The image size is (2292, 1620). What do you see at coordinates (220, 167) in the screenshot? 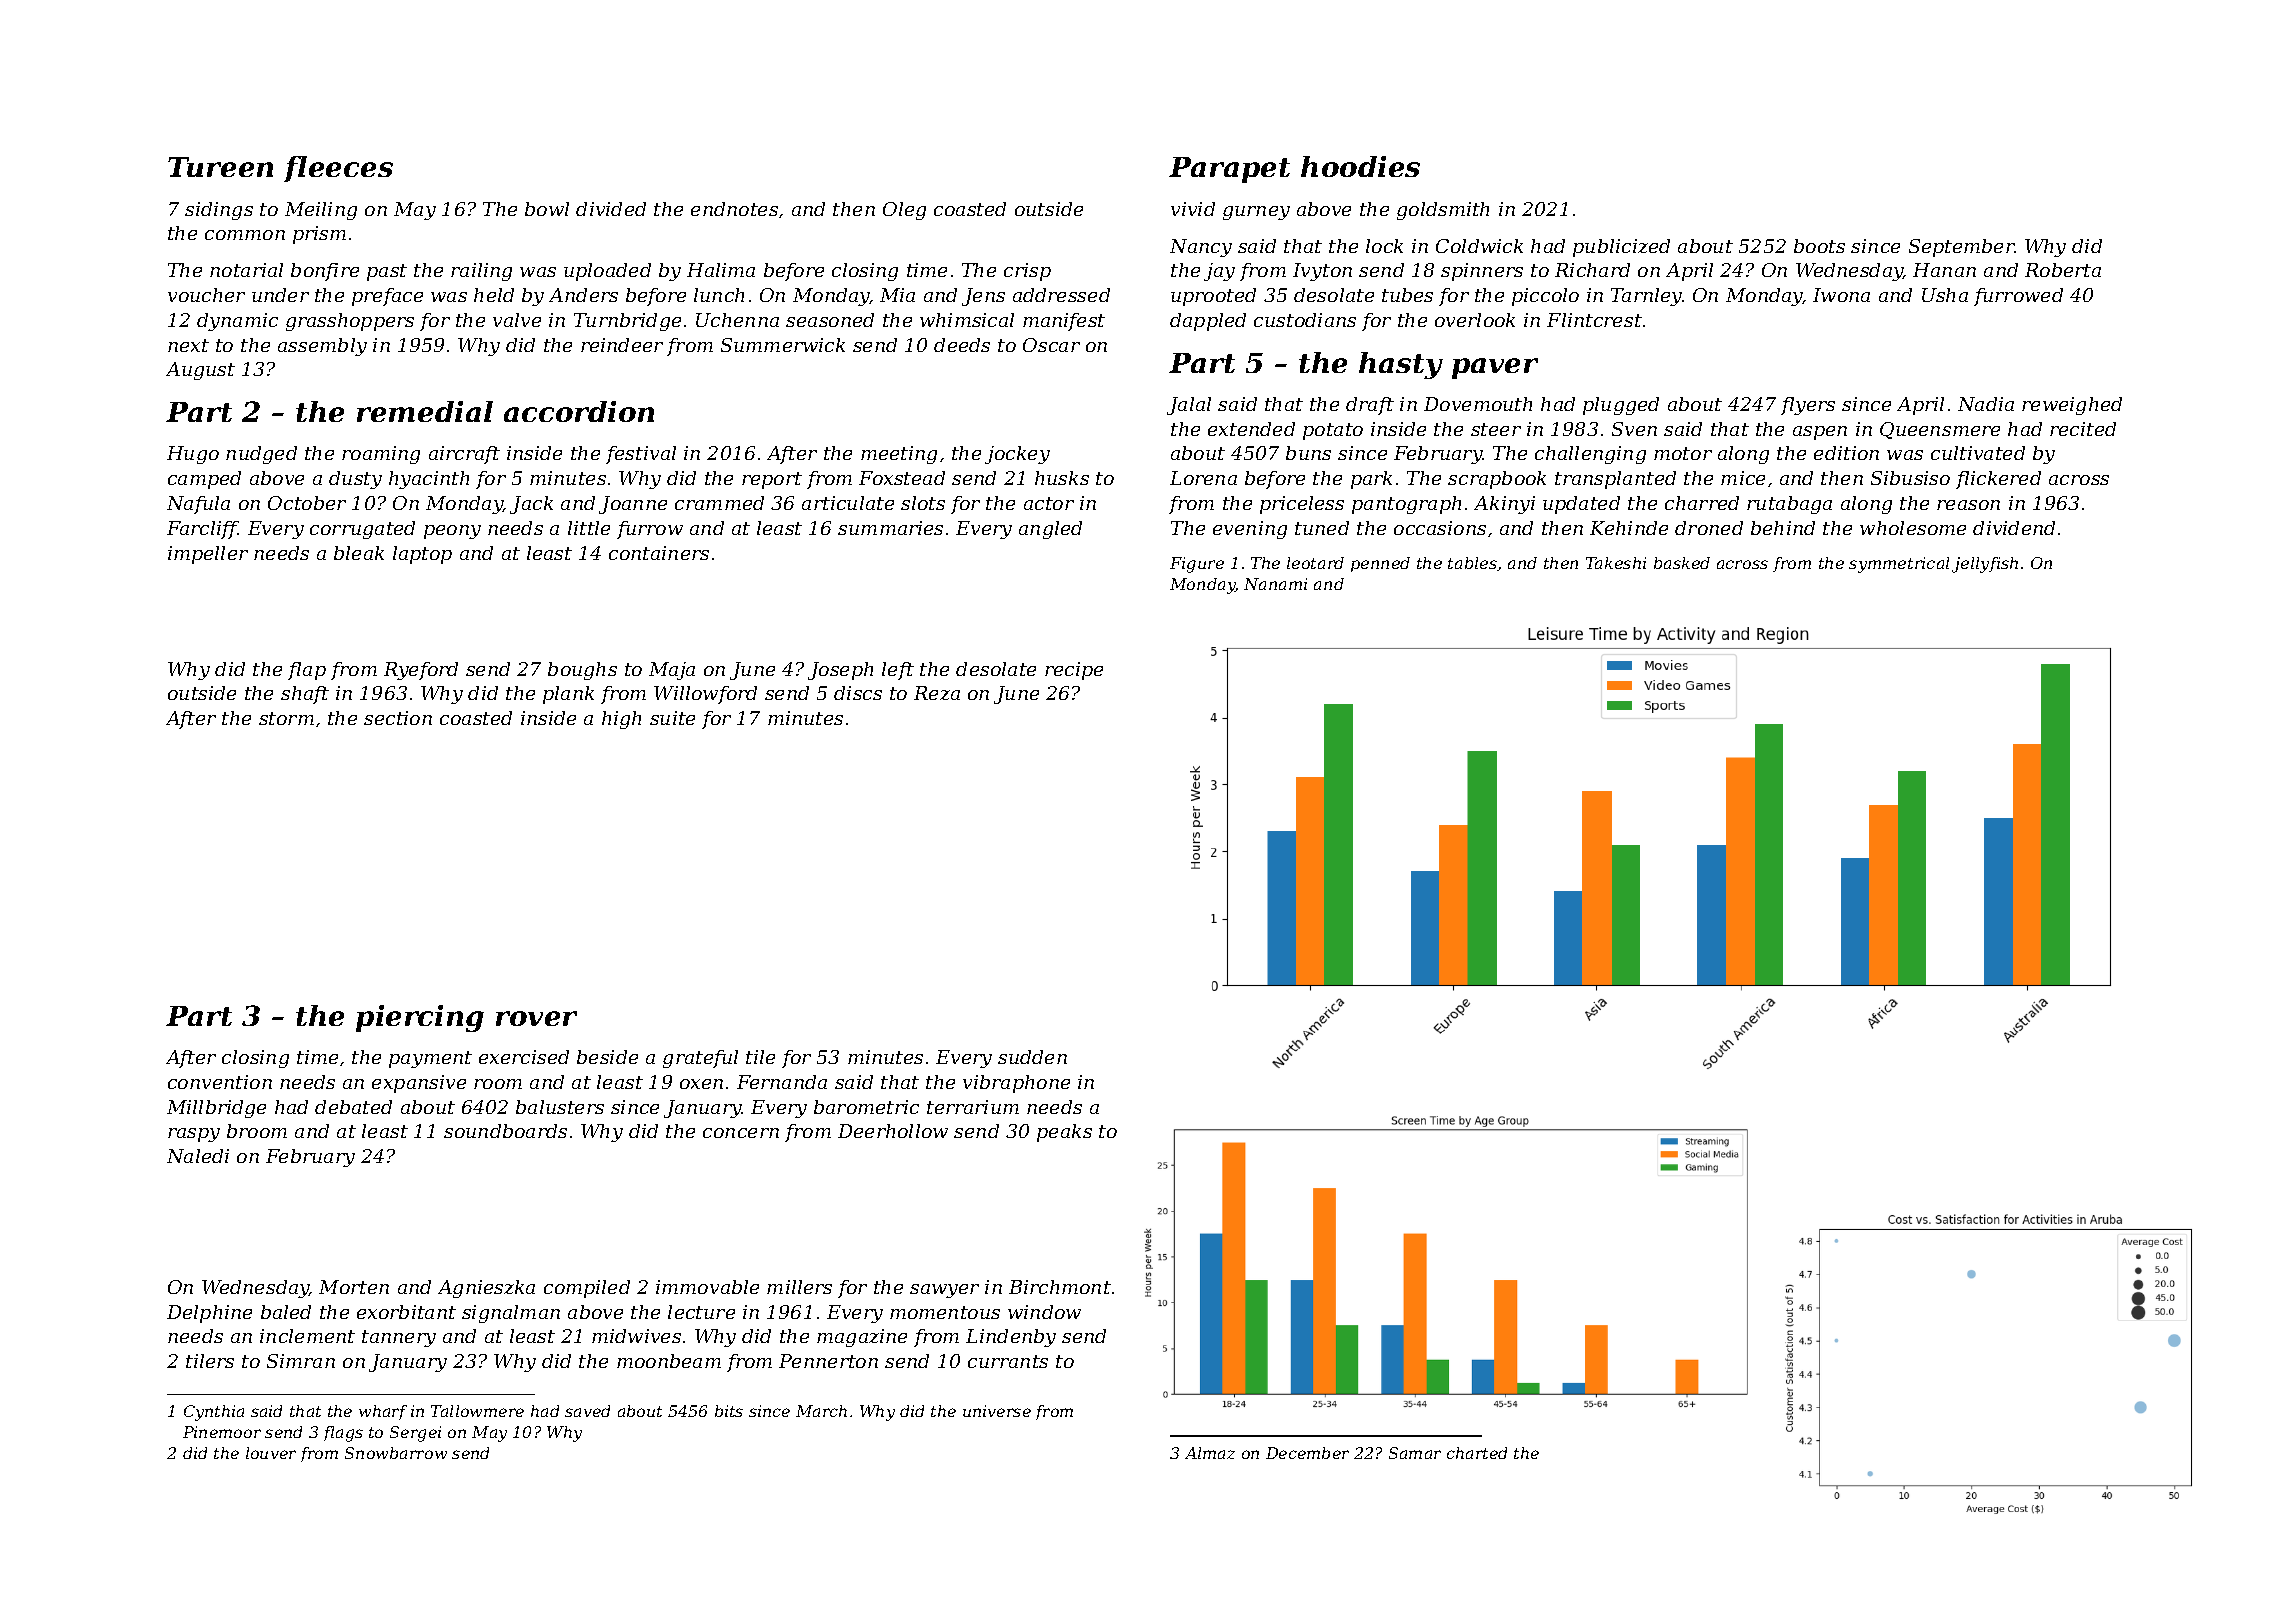
I see `Tureen` at bounding box center [220, 167].
